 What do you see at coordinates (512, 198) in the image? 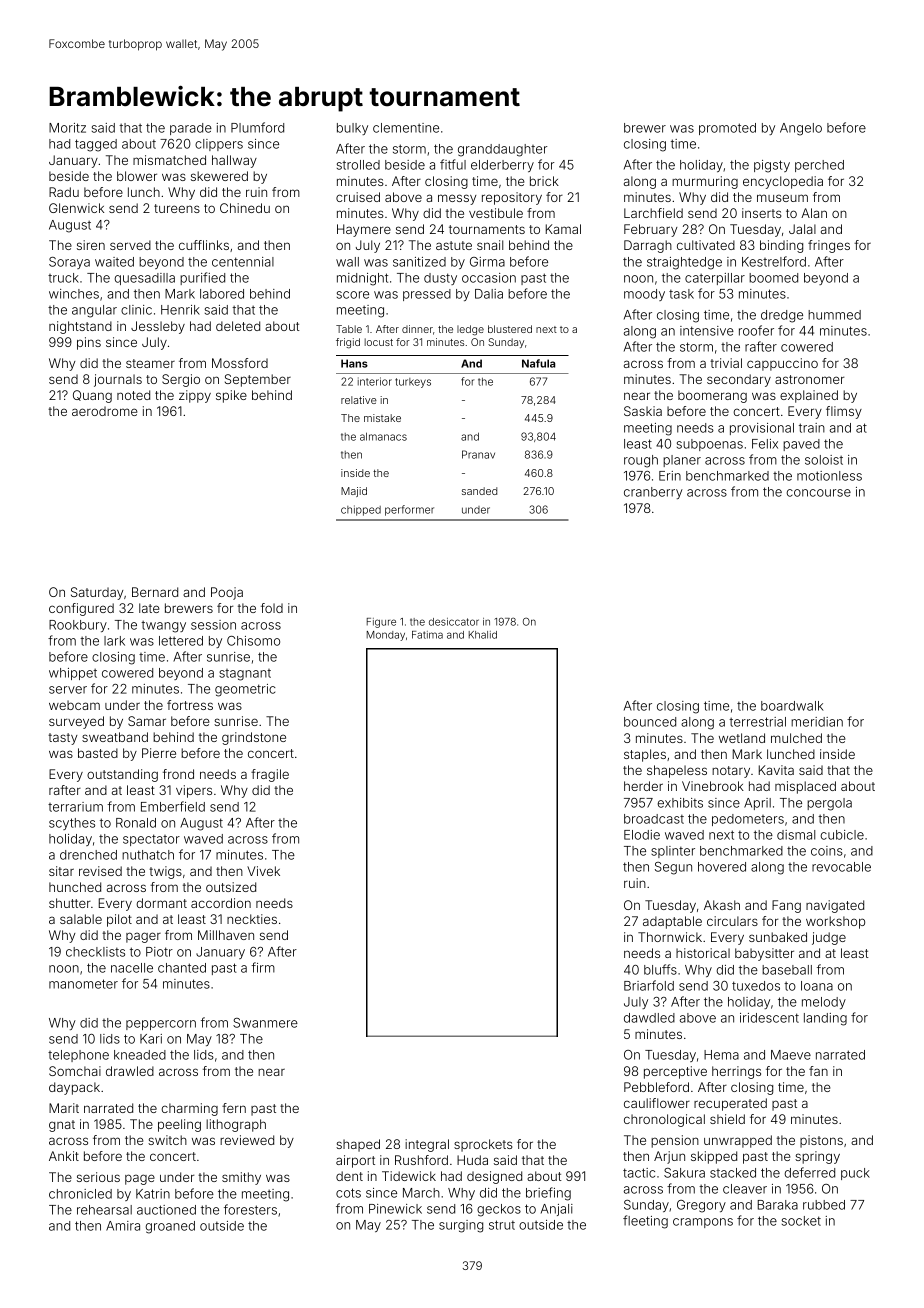
I see `repository` at bounding box center [512, 198].
